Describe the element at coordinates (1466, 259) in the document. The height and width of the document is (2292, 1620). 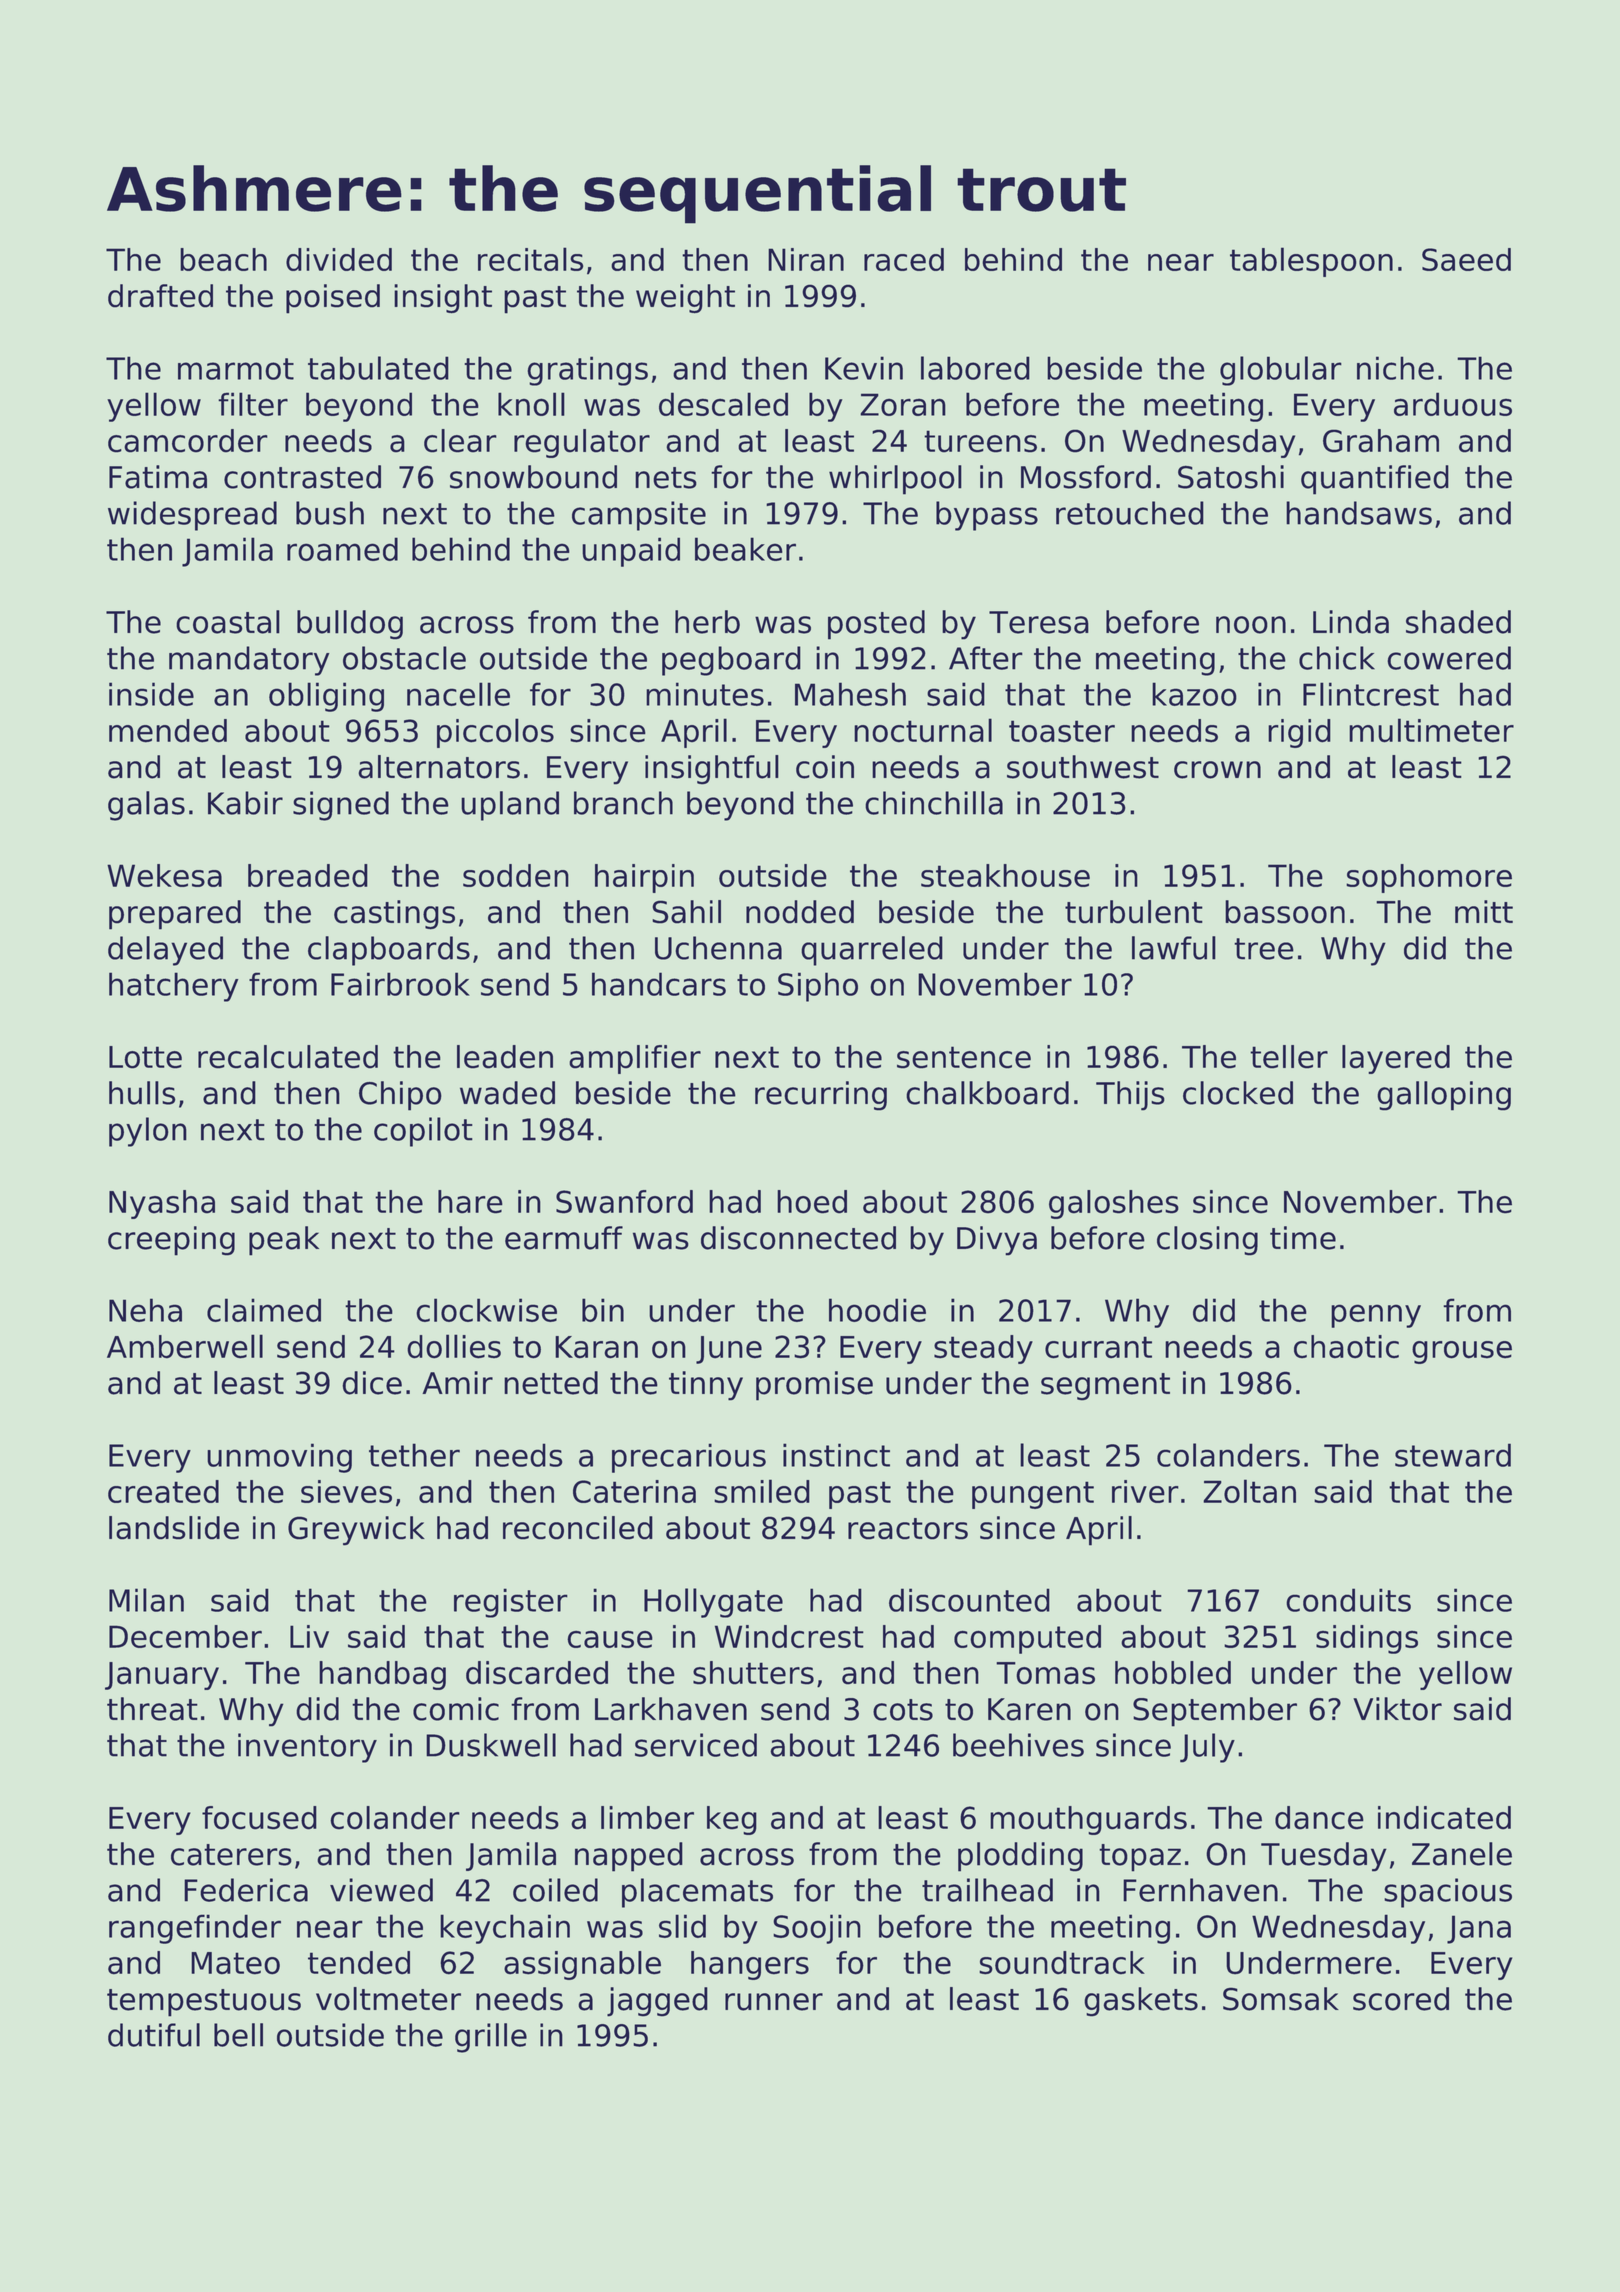
I see `Saeed` at that location.
